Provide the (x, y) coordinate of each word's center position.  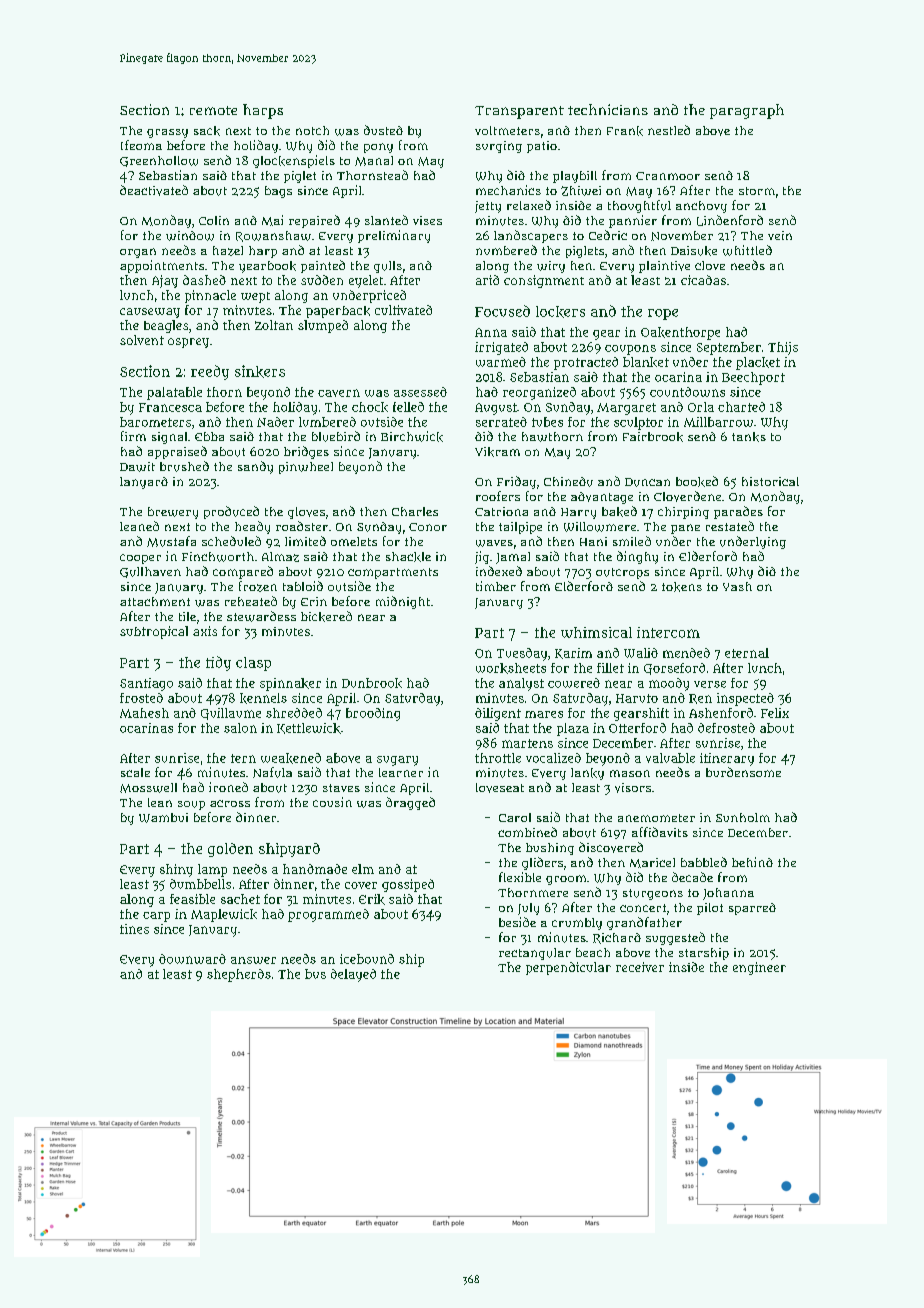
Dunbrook (372, 683)
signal (169, 438)
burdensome (743, 772)
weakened (291, 758)
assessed (420, 392)
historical (770, 481)
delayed (353, 975)
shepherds (239, 975)
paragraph (747, 111)
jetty (488, 207)
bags (278, 192)
